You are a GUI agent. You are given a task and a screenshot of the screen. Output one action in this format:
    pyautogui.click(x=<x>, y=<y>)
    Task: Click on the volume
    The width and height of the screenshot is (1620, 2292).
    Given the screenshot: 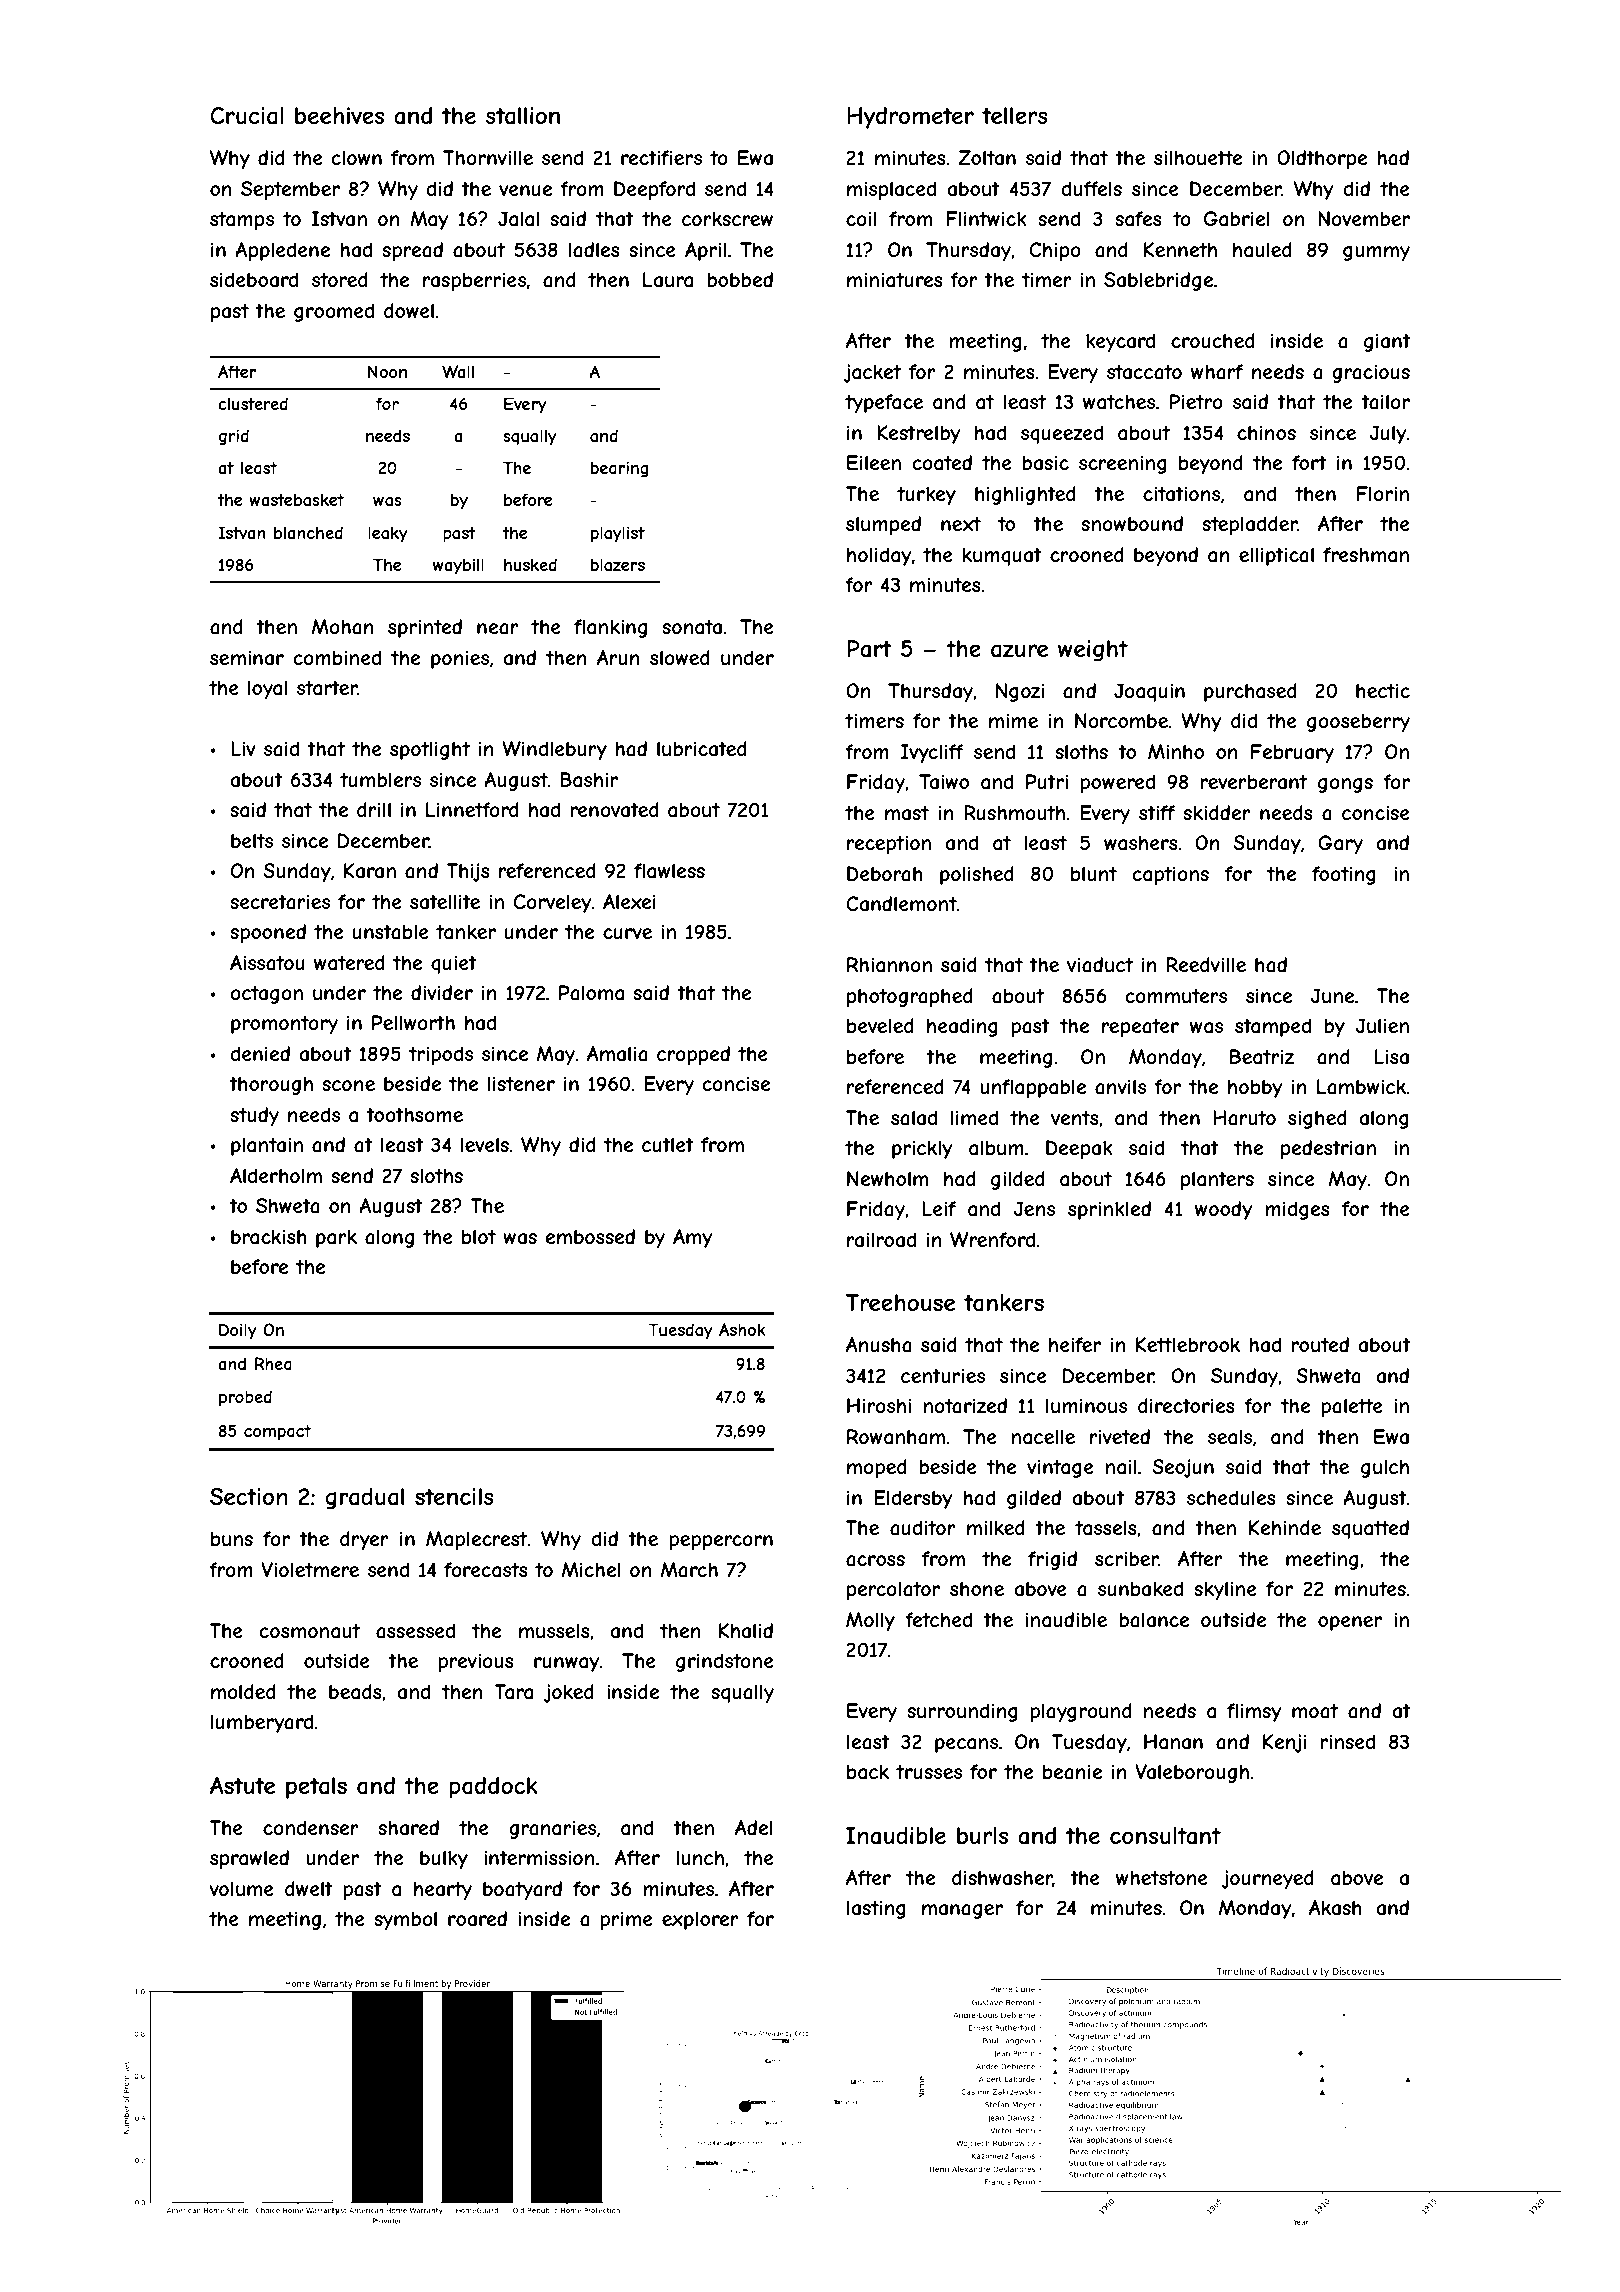 What is the action you would take?
    pyautogui.click(x=241, y=1888)
